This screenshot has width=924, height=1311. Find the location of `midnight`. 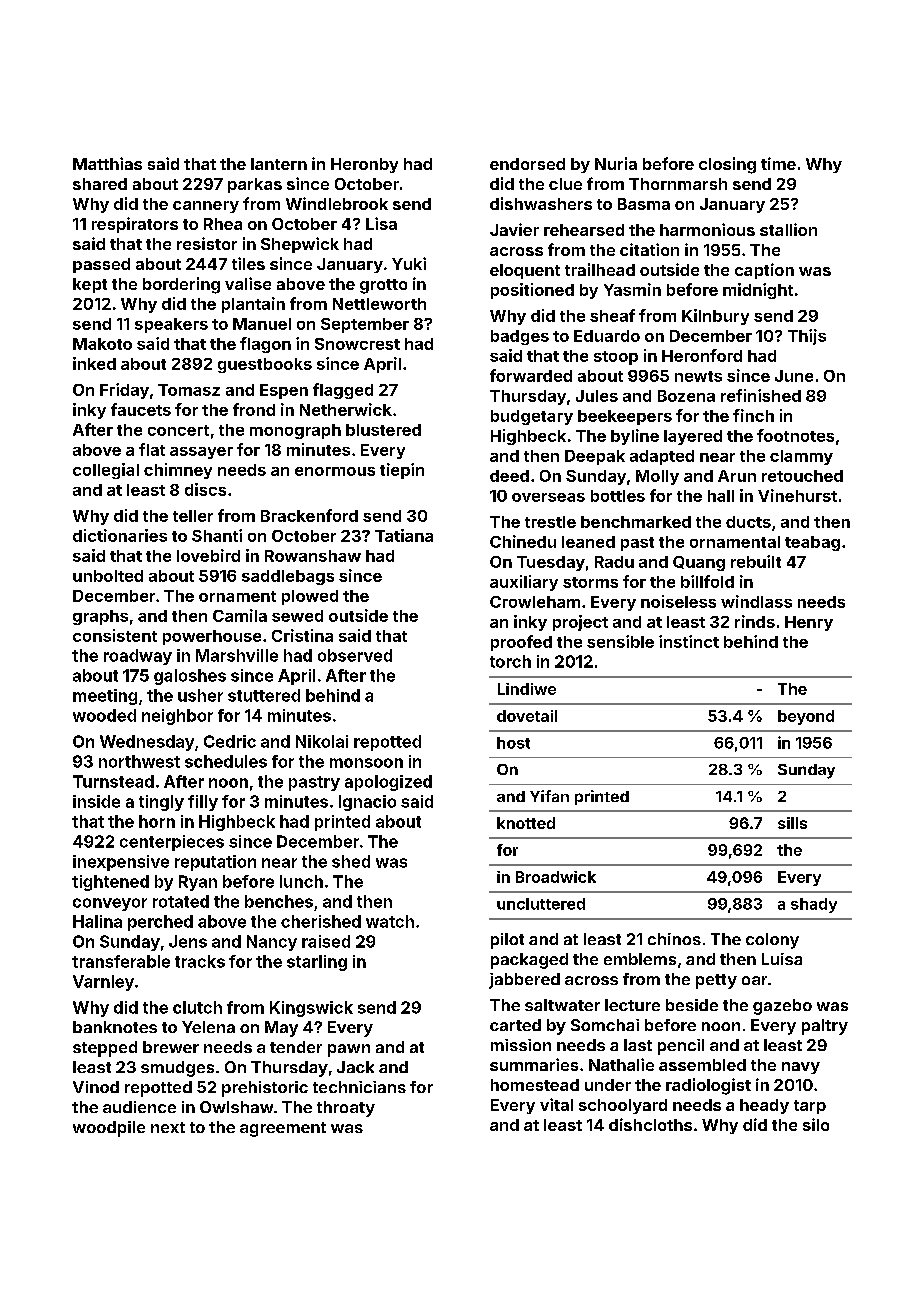

midnight is located at coordinates (758, 291).
